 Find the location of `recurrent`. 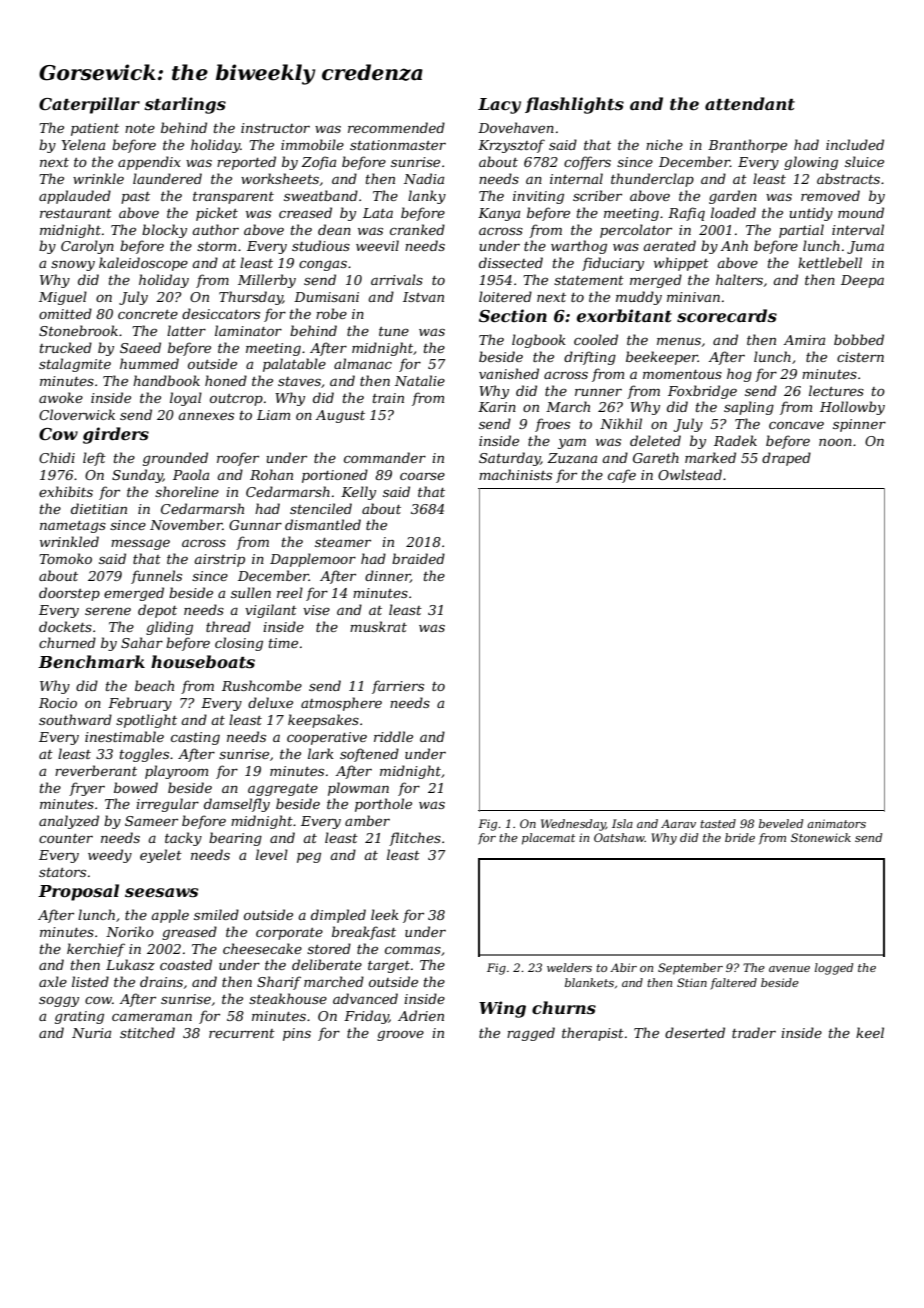

recurrent is located at coordinates (242, 1033).
